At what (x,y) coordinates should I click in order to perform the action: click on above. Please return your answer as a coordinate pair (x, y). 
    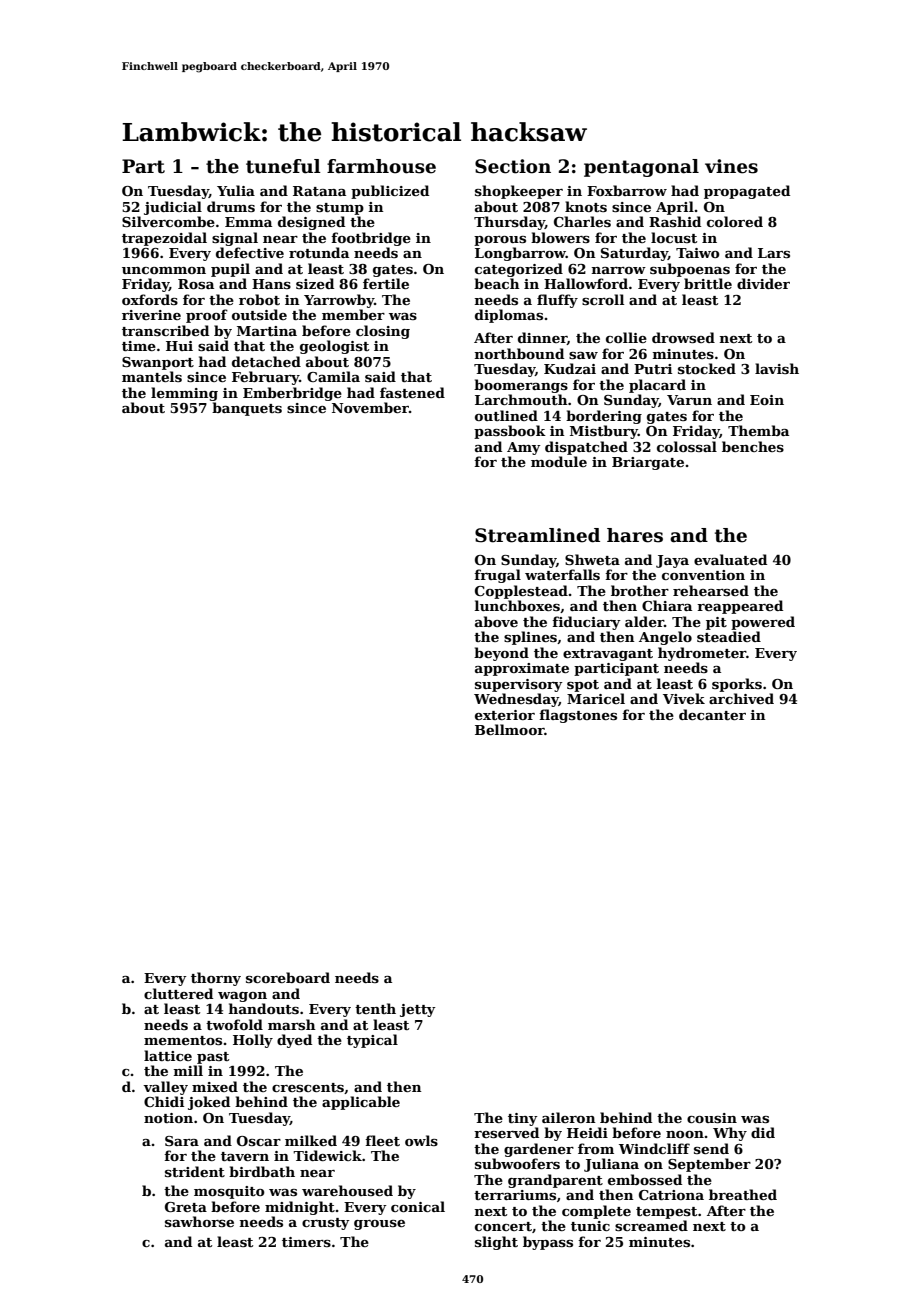
    Looking at the image, I should click on (496, 621).
